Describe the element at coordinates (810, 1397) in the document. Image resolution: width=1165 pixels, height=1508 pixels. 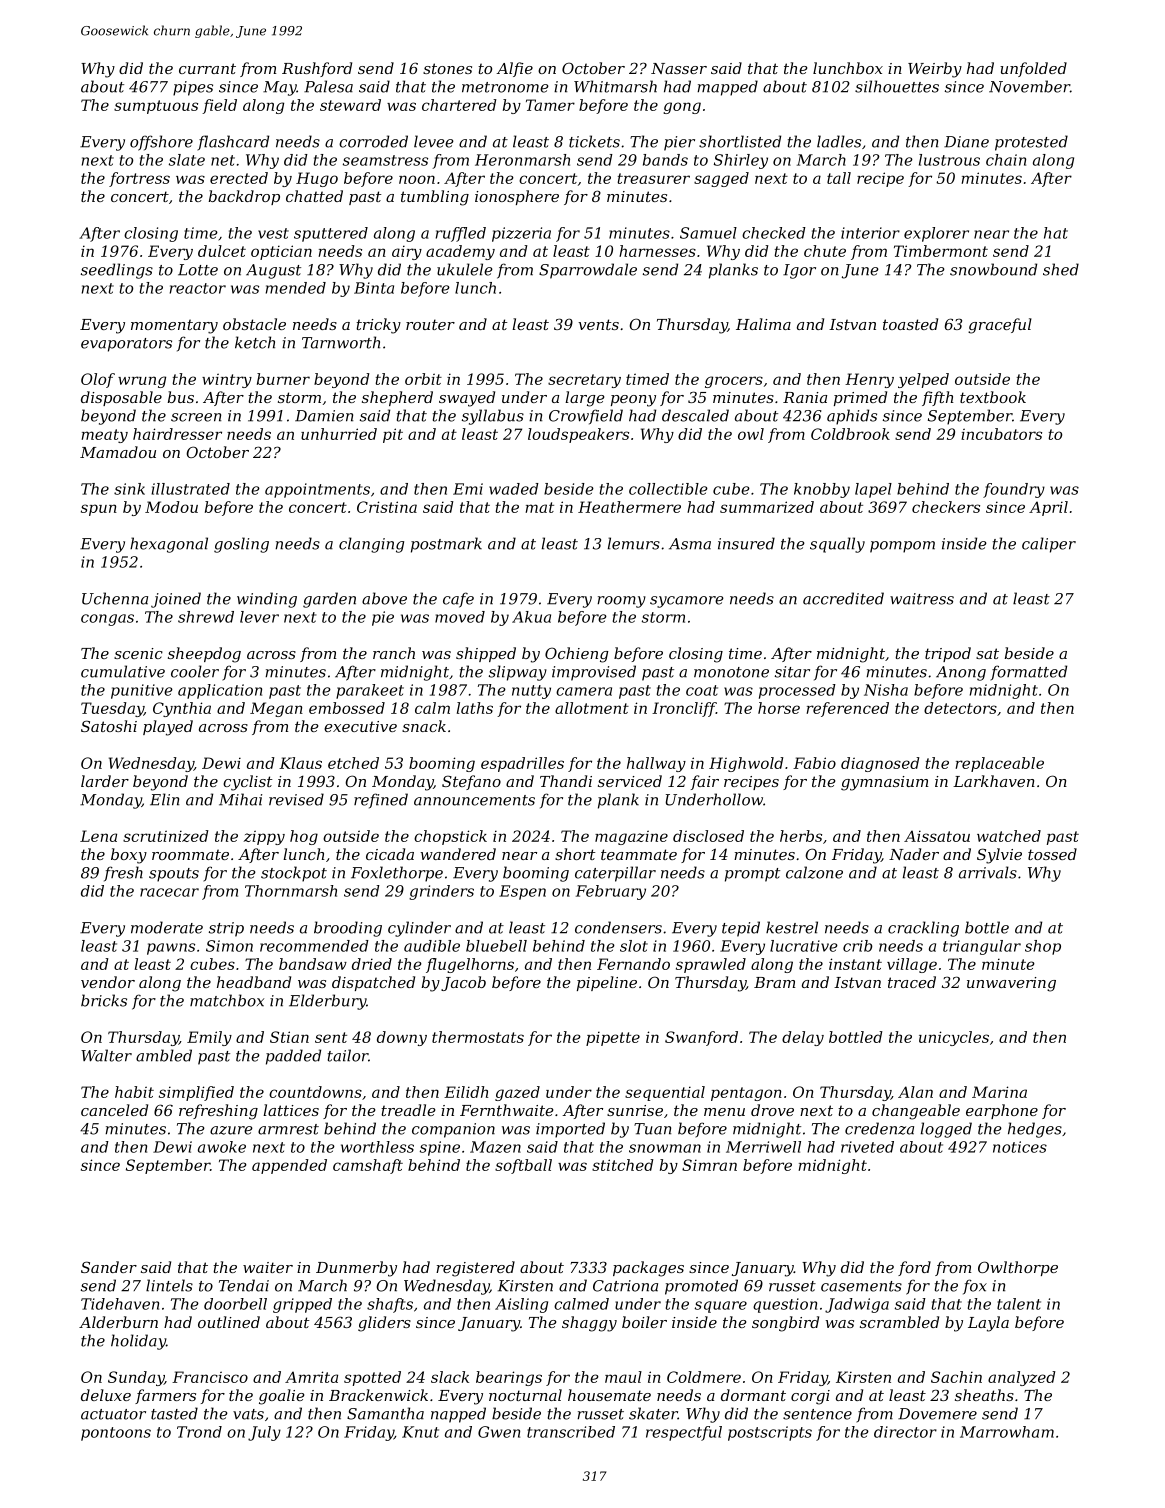
I see `corgi` at that location.
